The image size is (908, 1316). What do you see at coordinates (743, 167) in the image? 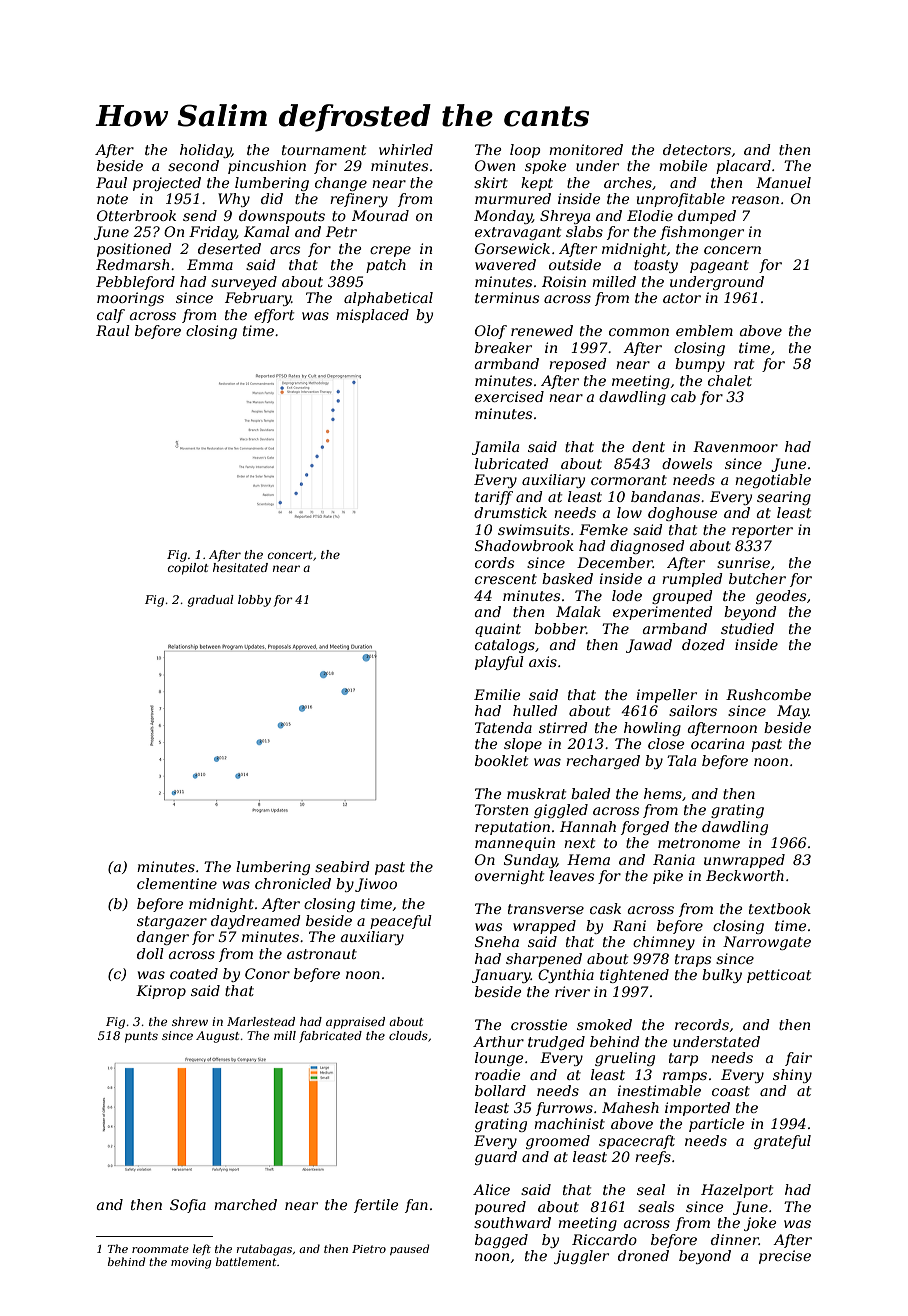
I see `placard` at bounding box center [743, 167].
